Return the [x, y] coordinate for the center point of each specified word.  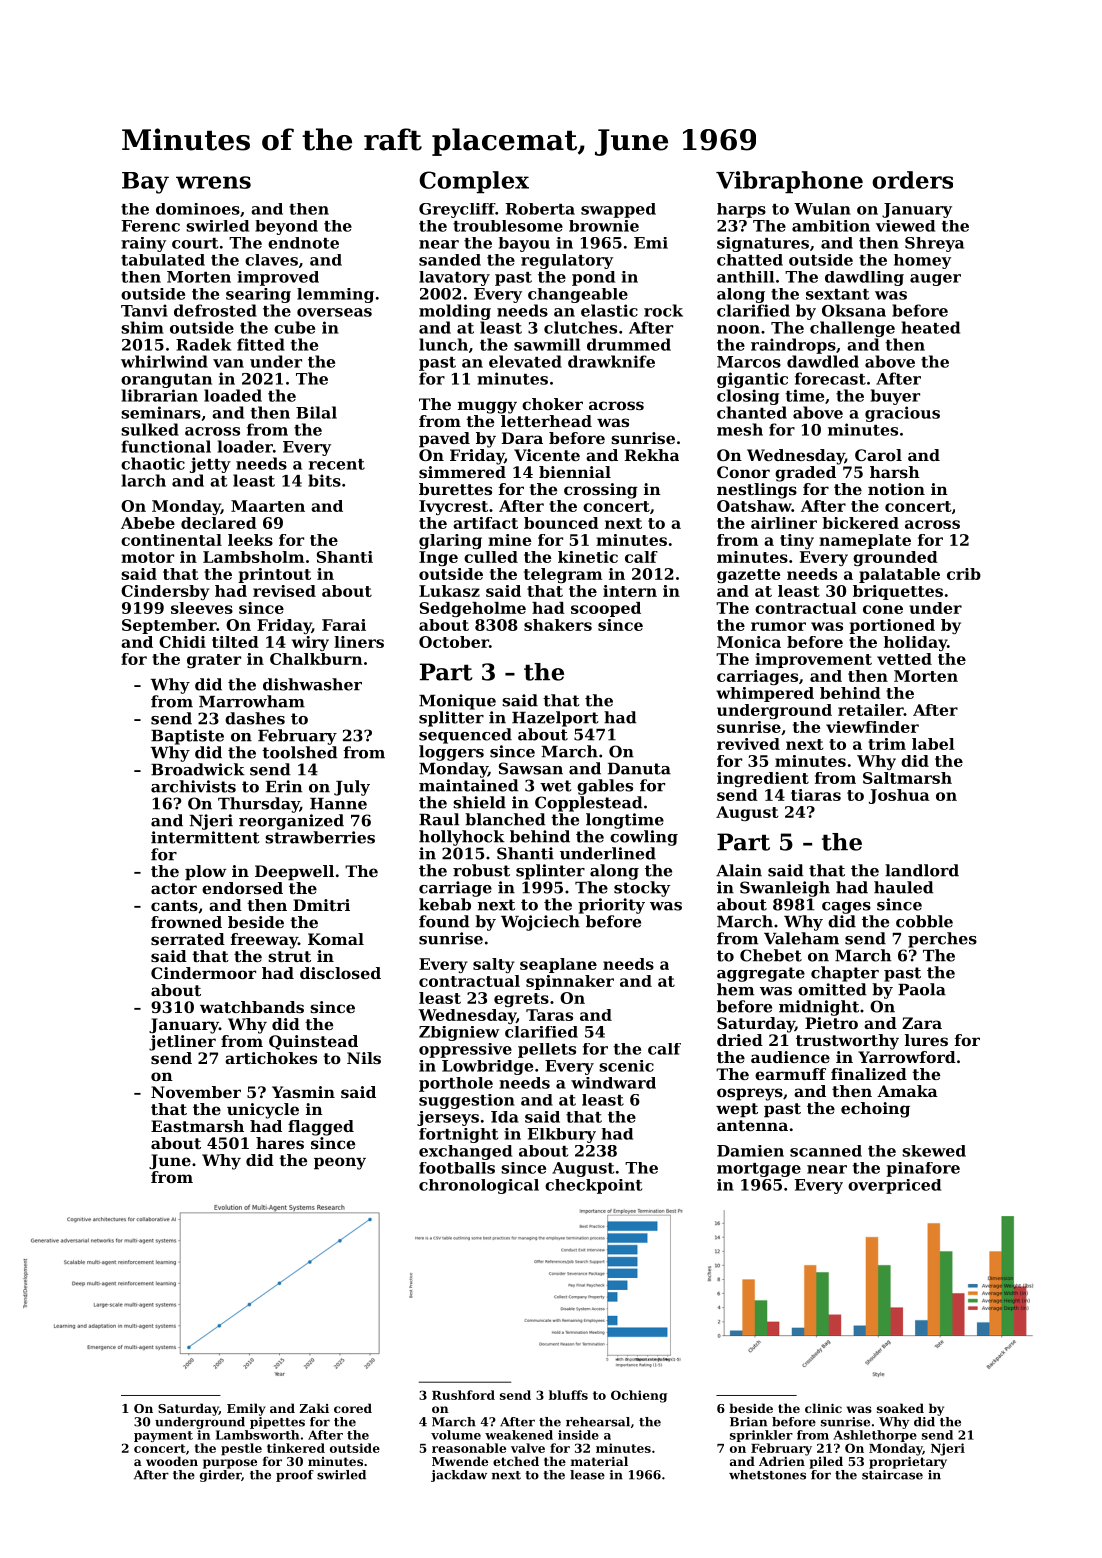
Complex [474, 182]
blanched [505, 819]
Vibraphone [789, 182]
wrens [213, 182]
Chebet [771, 955]
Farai [344, 625]
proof [295, 1476]
